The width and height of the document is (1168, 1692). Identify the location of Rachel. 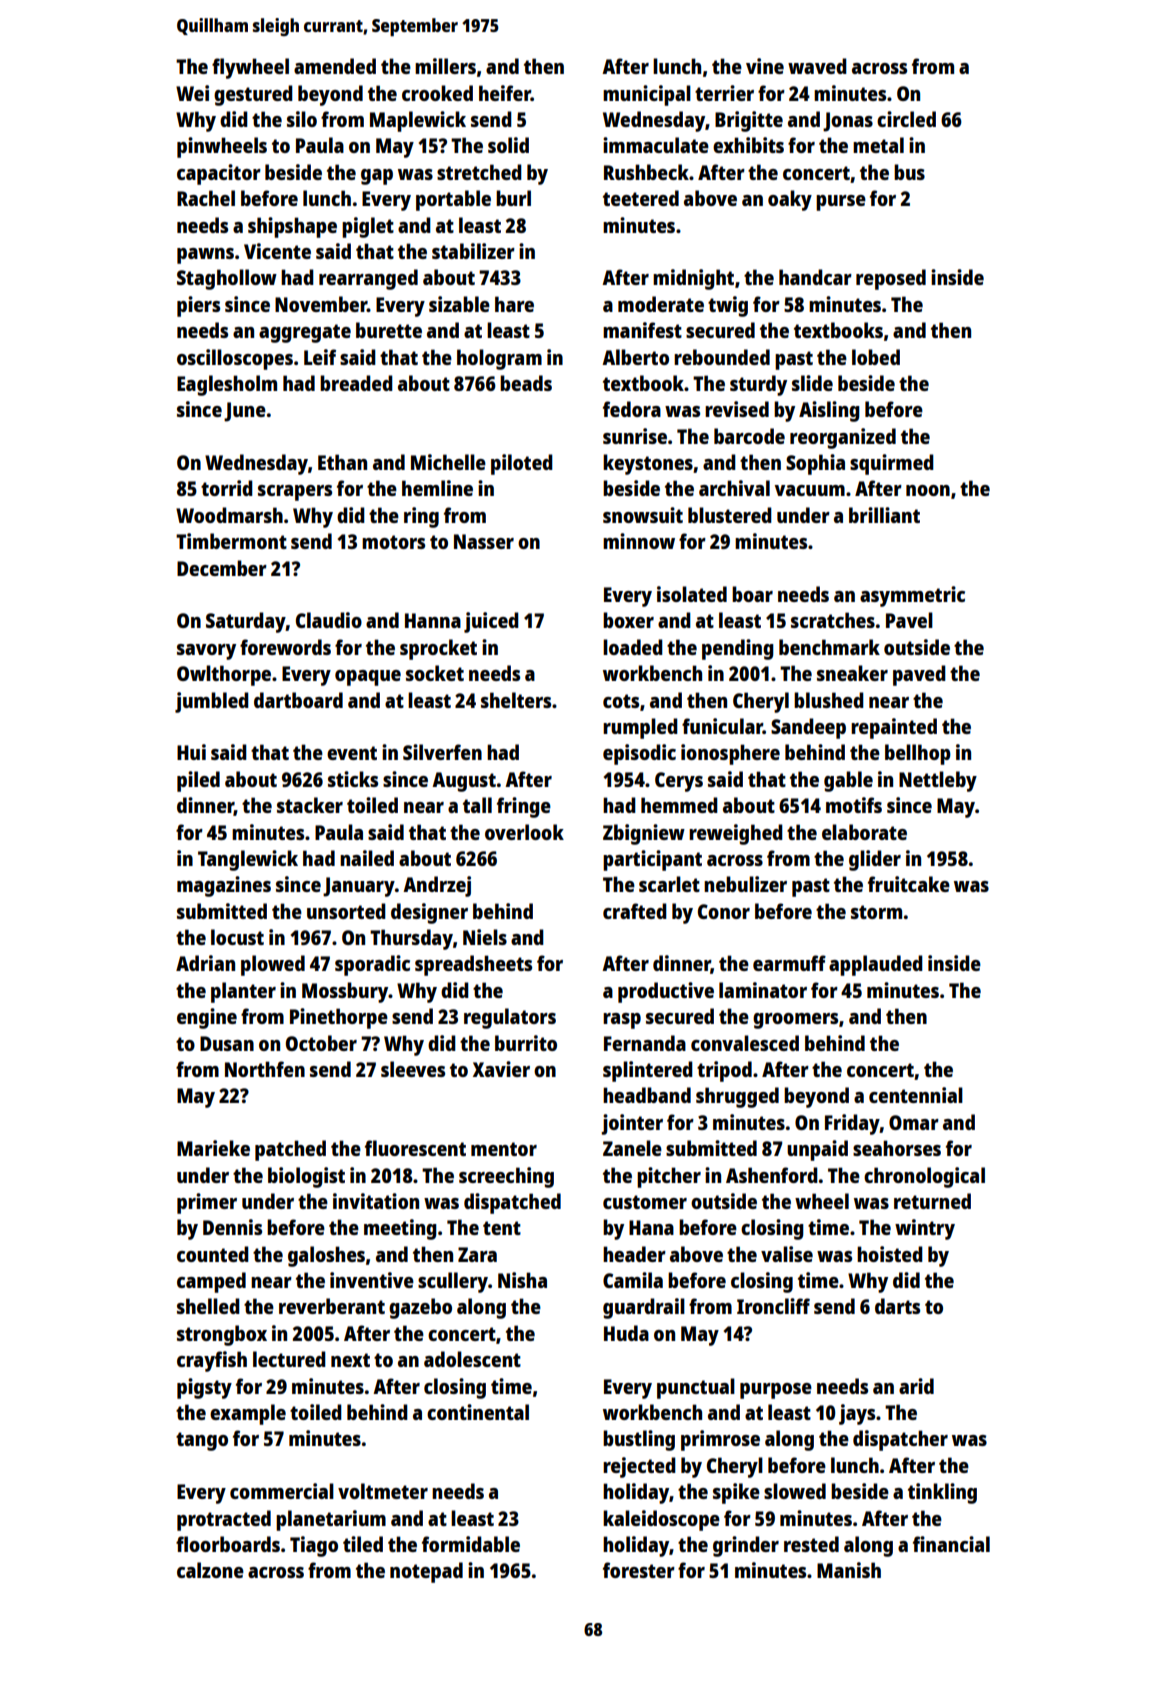
(206, 198).
